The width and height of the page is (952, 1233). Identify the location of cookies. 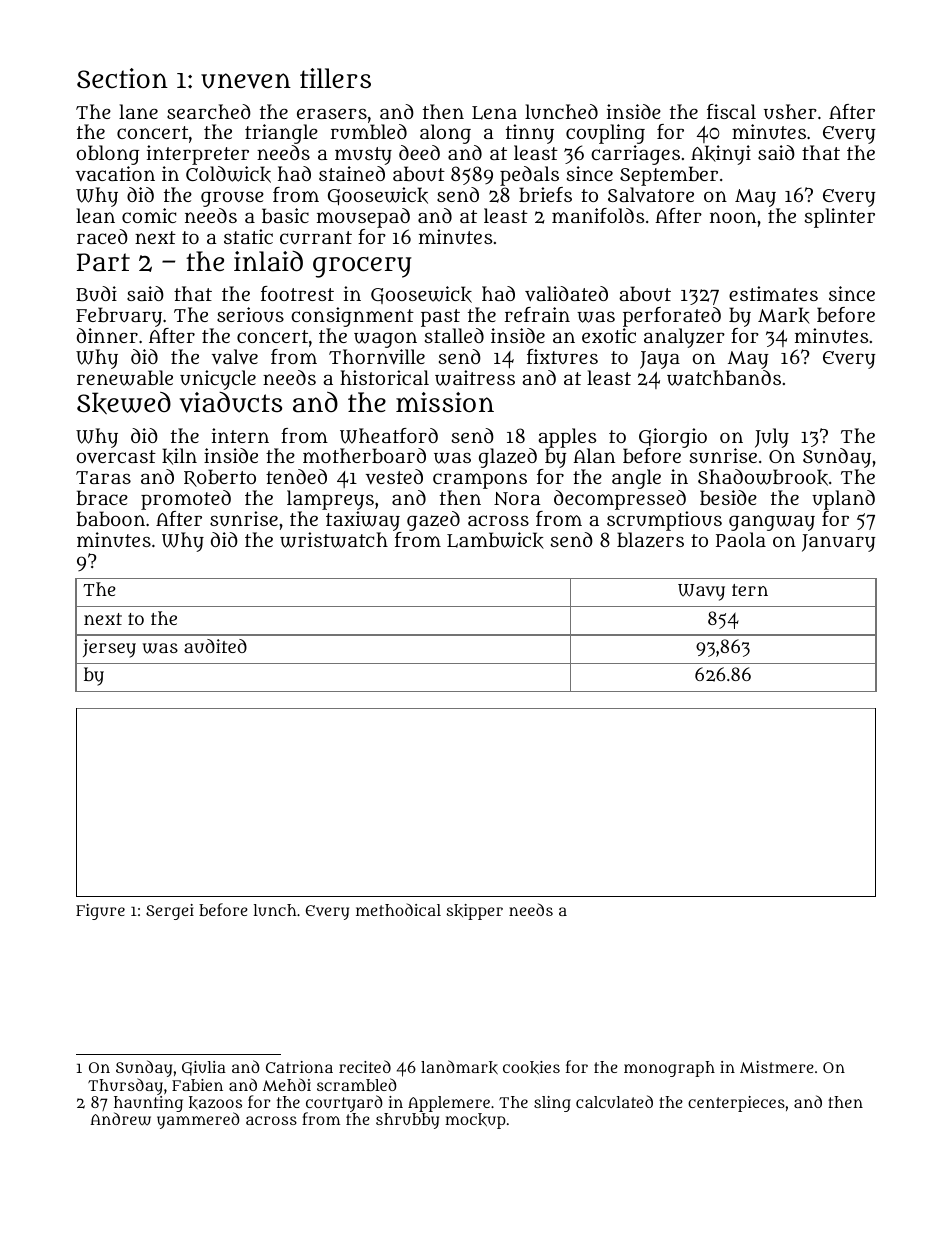
(531, 1068).
